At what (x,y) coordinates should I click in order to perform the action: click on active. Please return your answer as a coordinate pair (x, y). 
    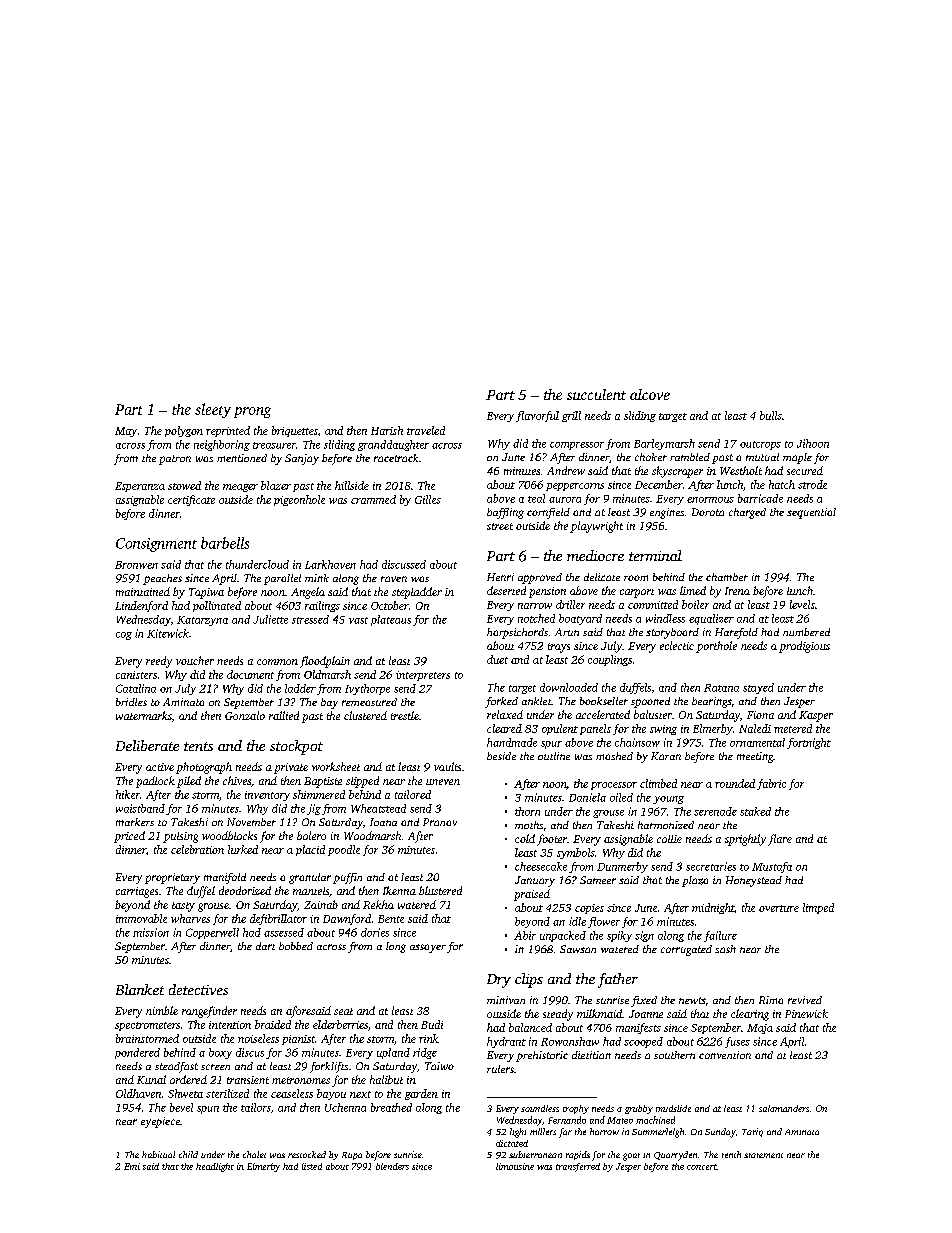
    Looking at the image, I should click on (160, 767).
